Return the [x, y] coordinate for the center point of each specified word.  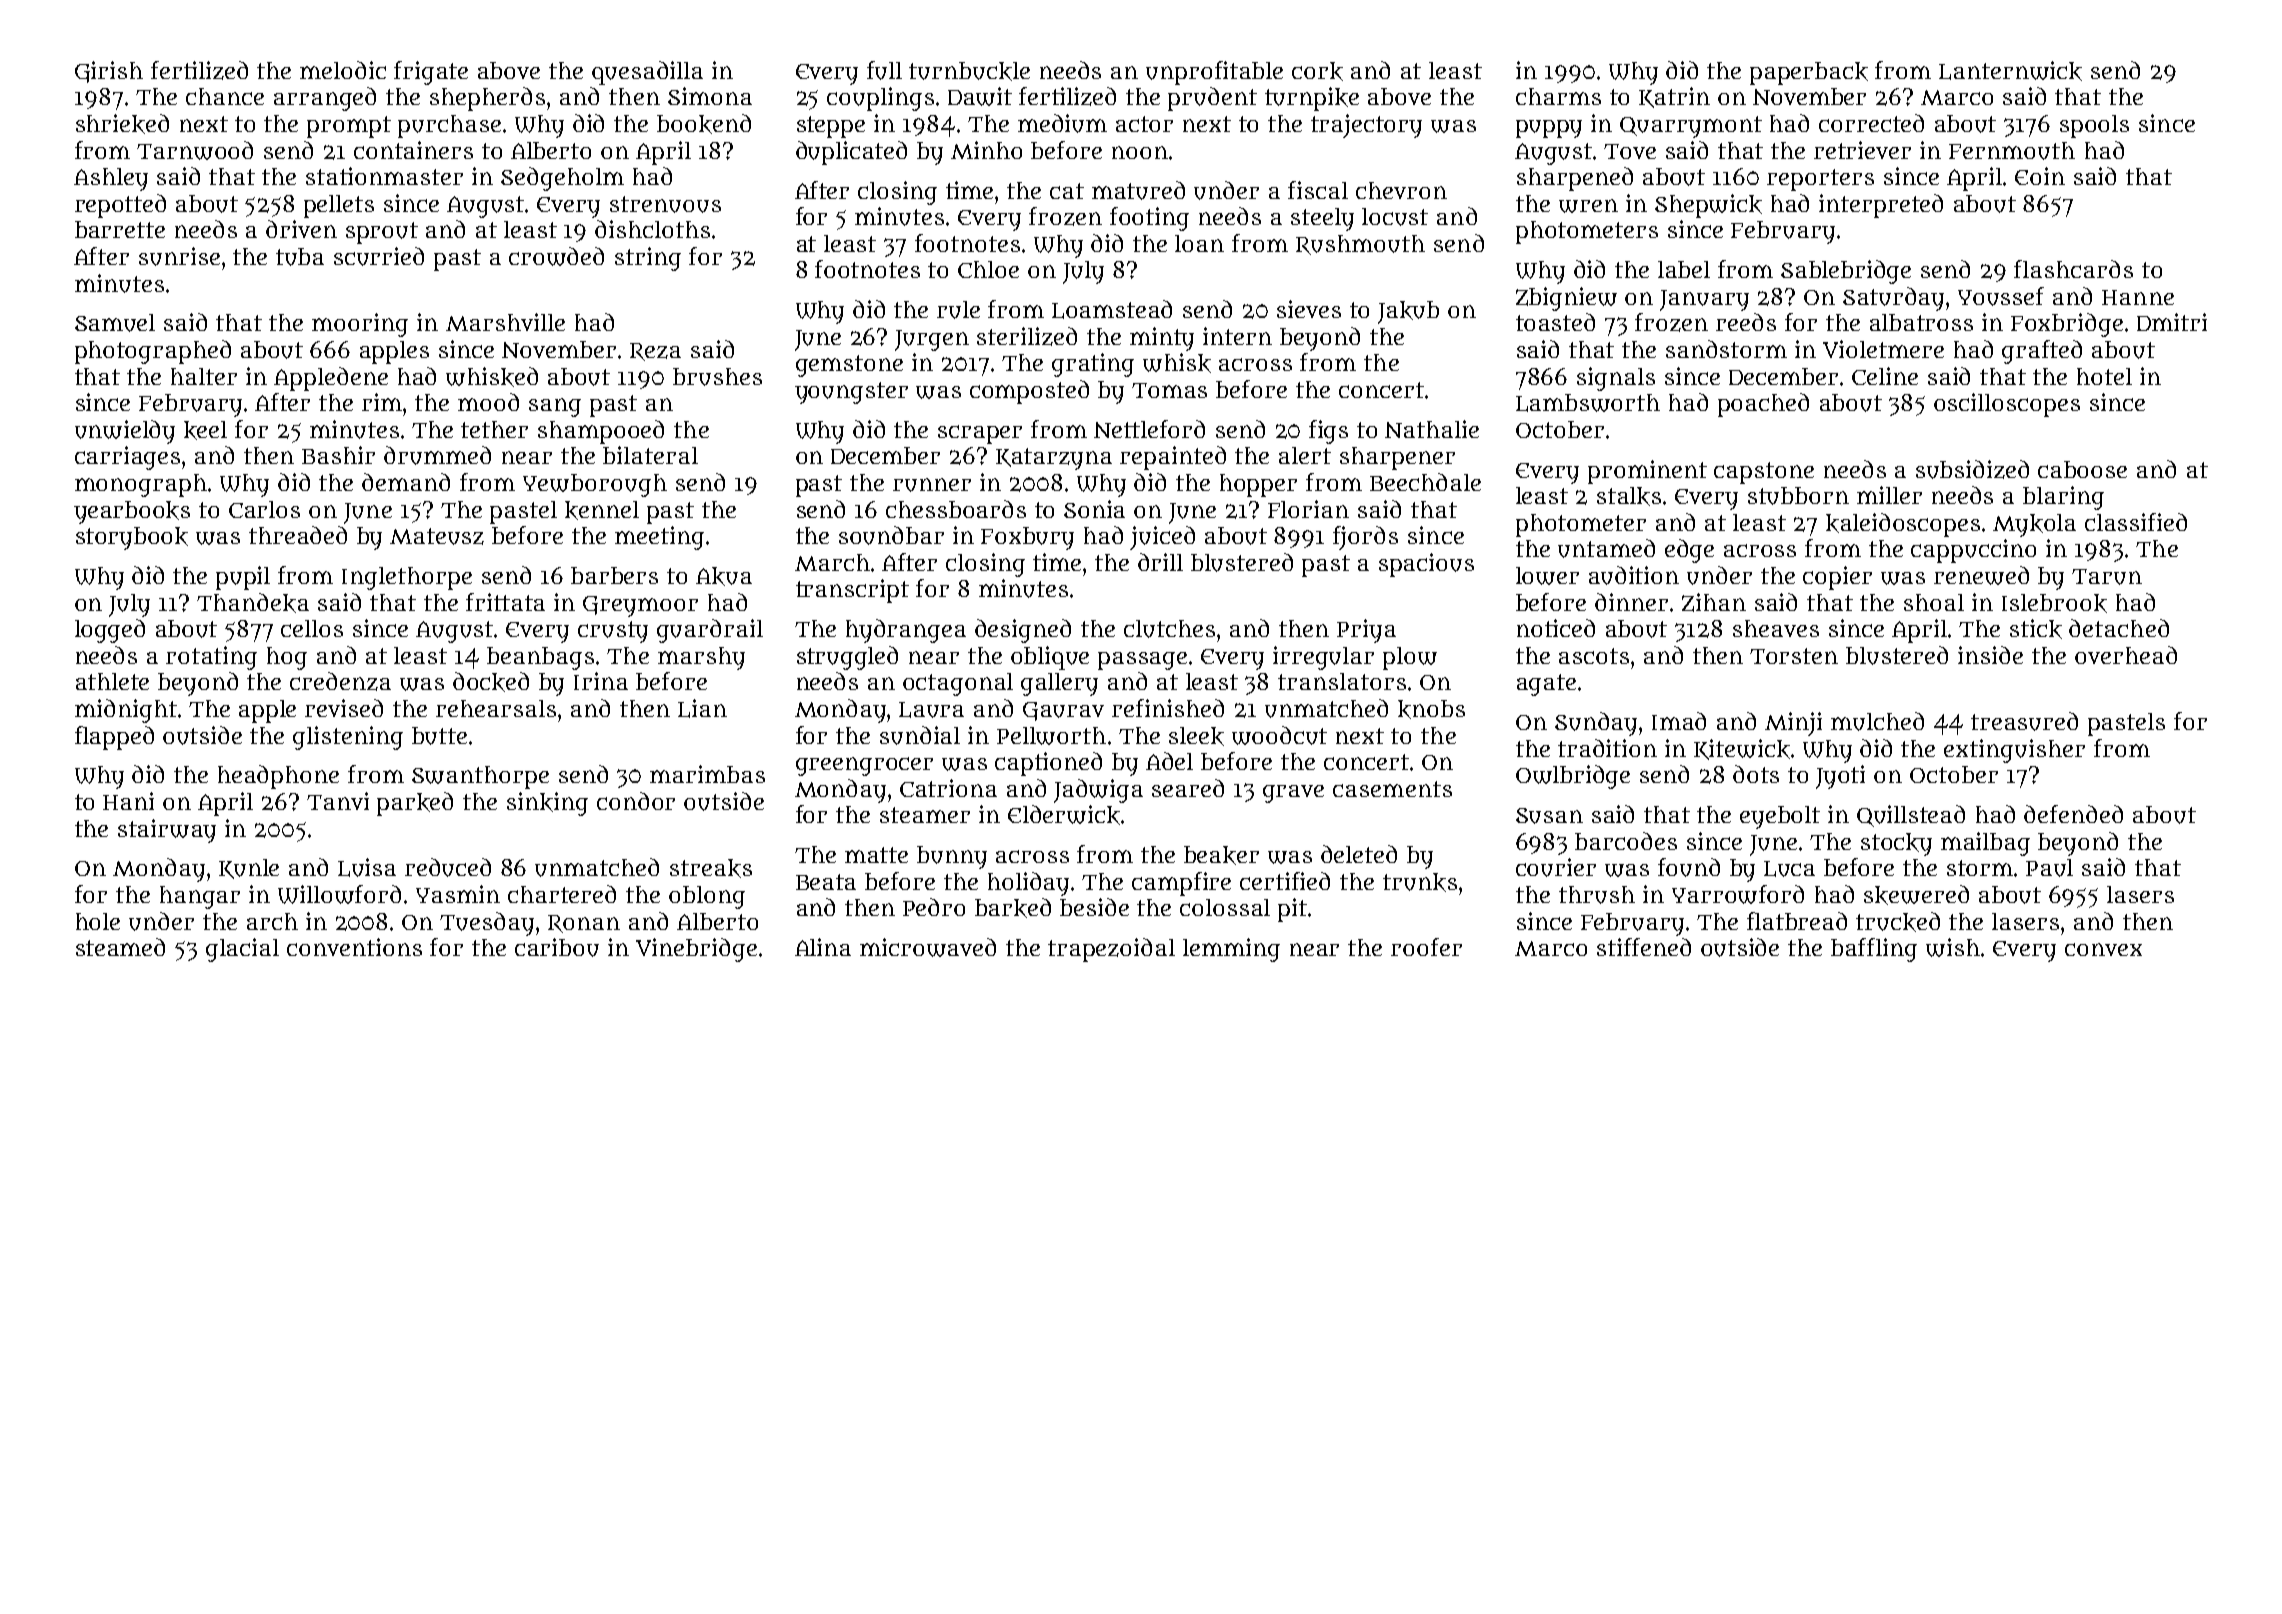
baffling [1874, 950]
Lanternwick [2010, 71]
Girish [109, 72]
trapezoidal [1111, 950]
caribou [557, 947]
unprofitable [1214, 73]
